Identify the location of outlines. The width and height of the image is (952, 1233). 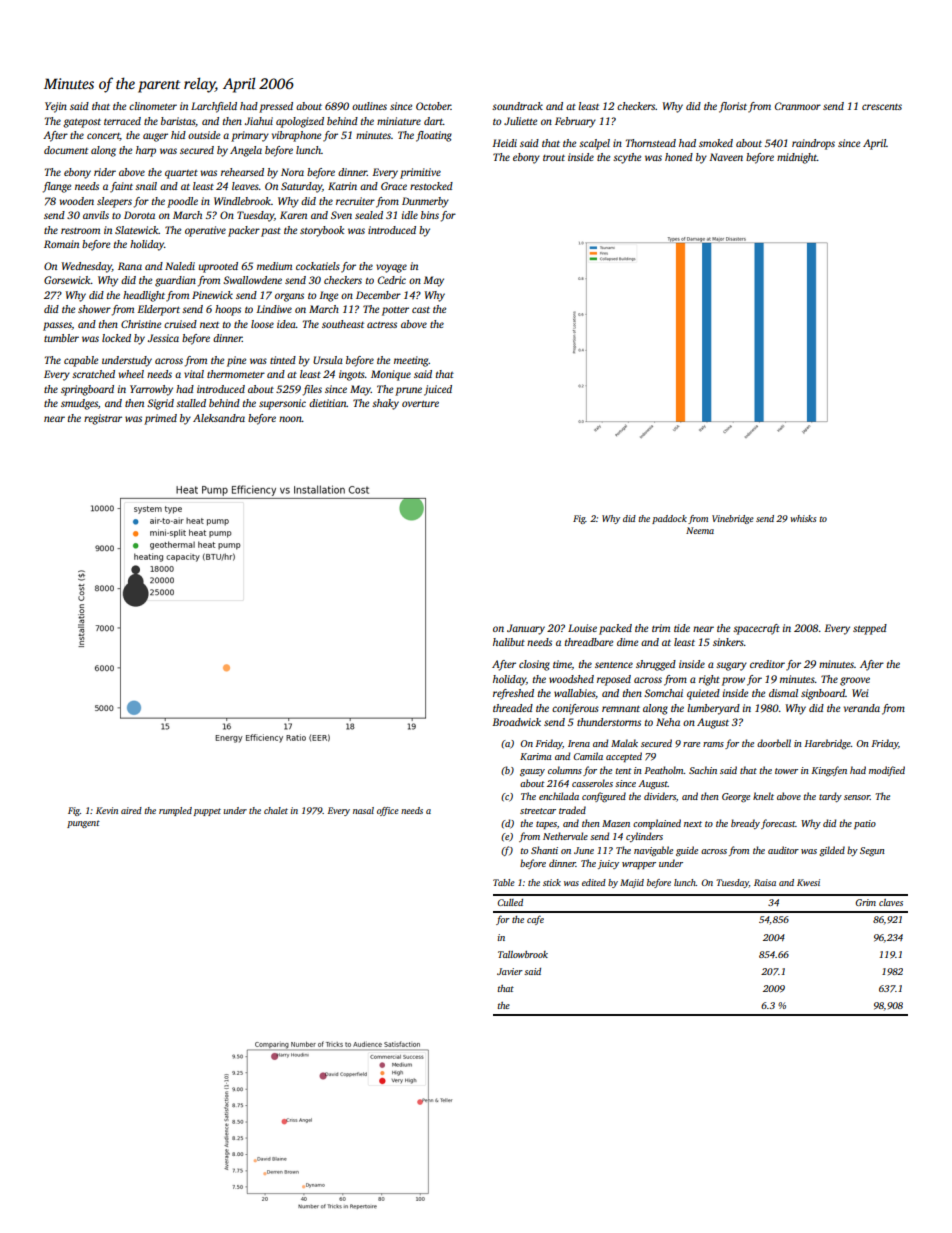
(369, 106).
